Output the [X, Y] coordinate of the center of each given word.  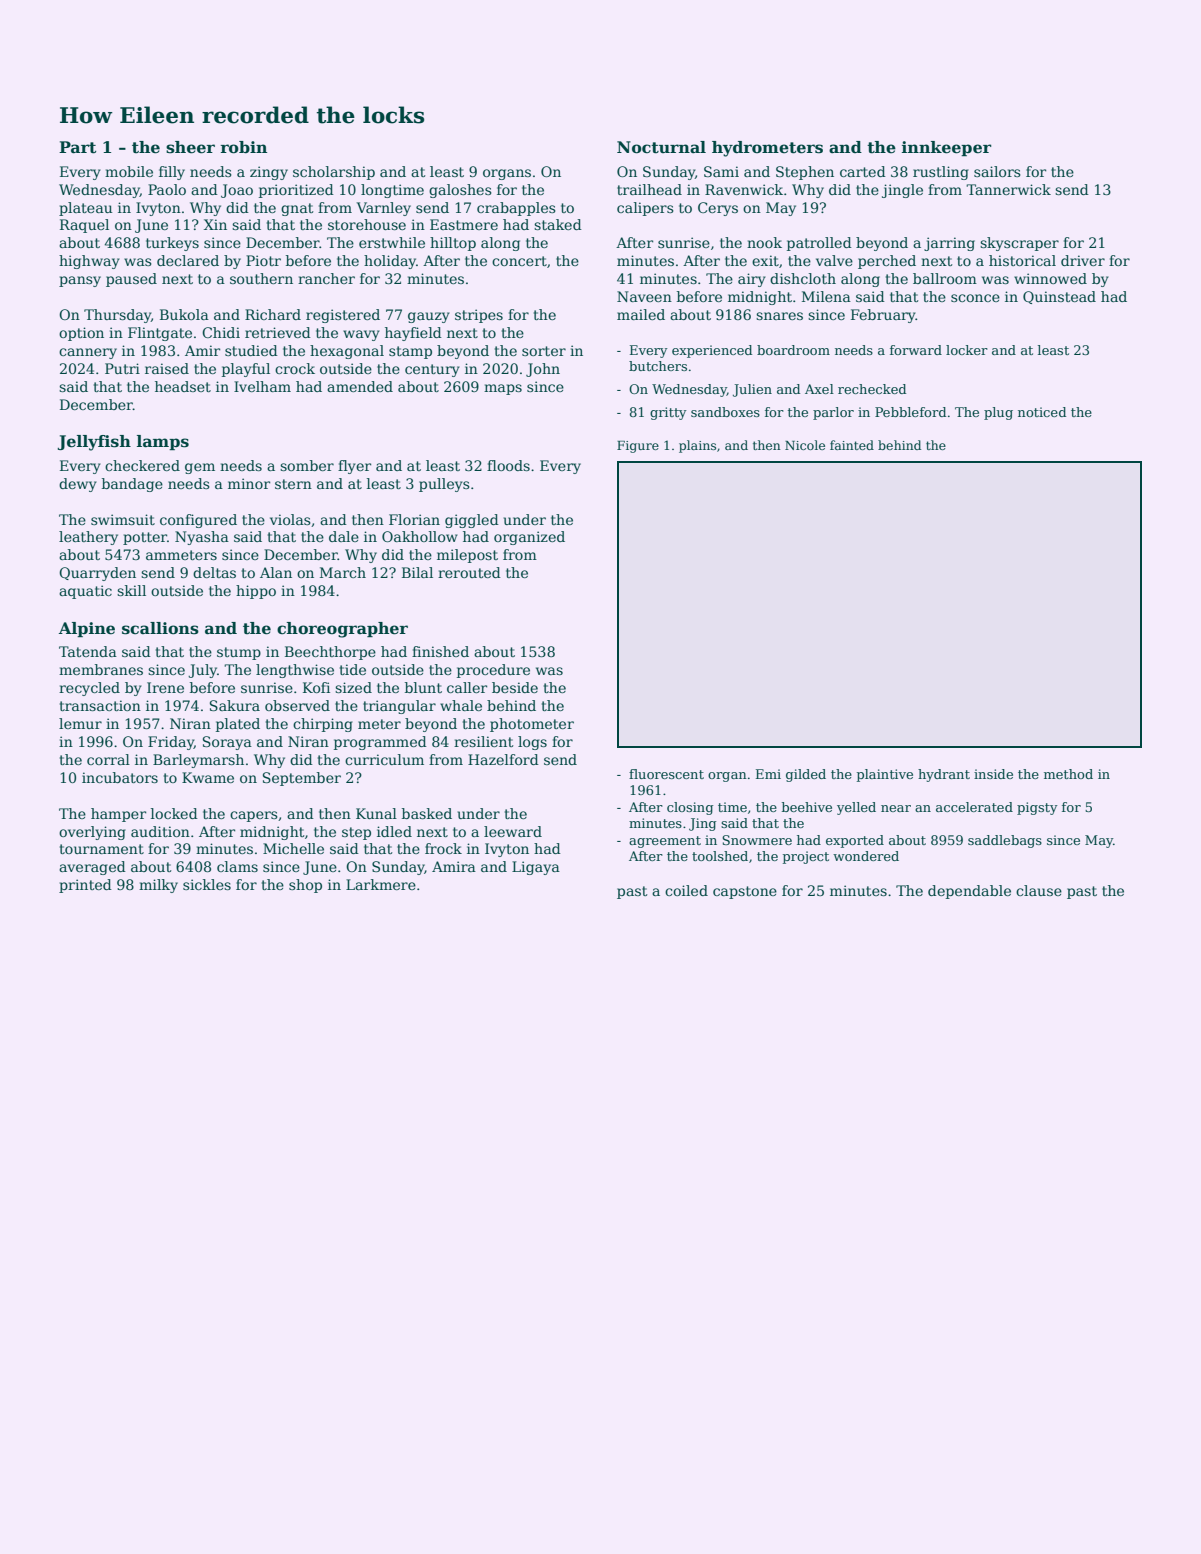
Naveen [644, 296]
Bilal [417, 572]
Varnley [384, 209]
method [1068, 774]
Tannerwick [1008, 189]
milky [158, 886]
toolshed [720, 856]
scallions [160, 628]
